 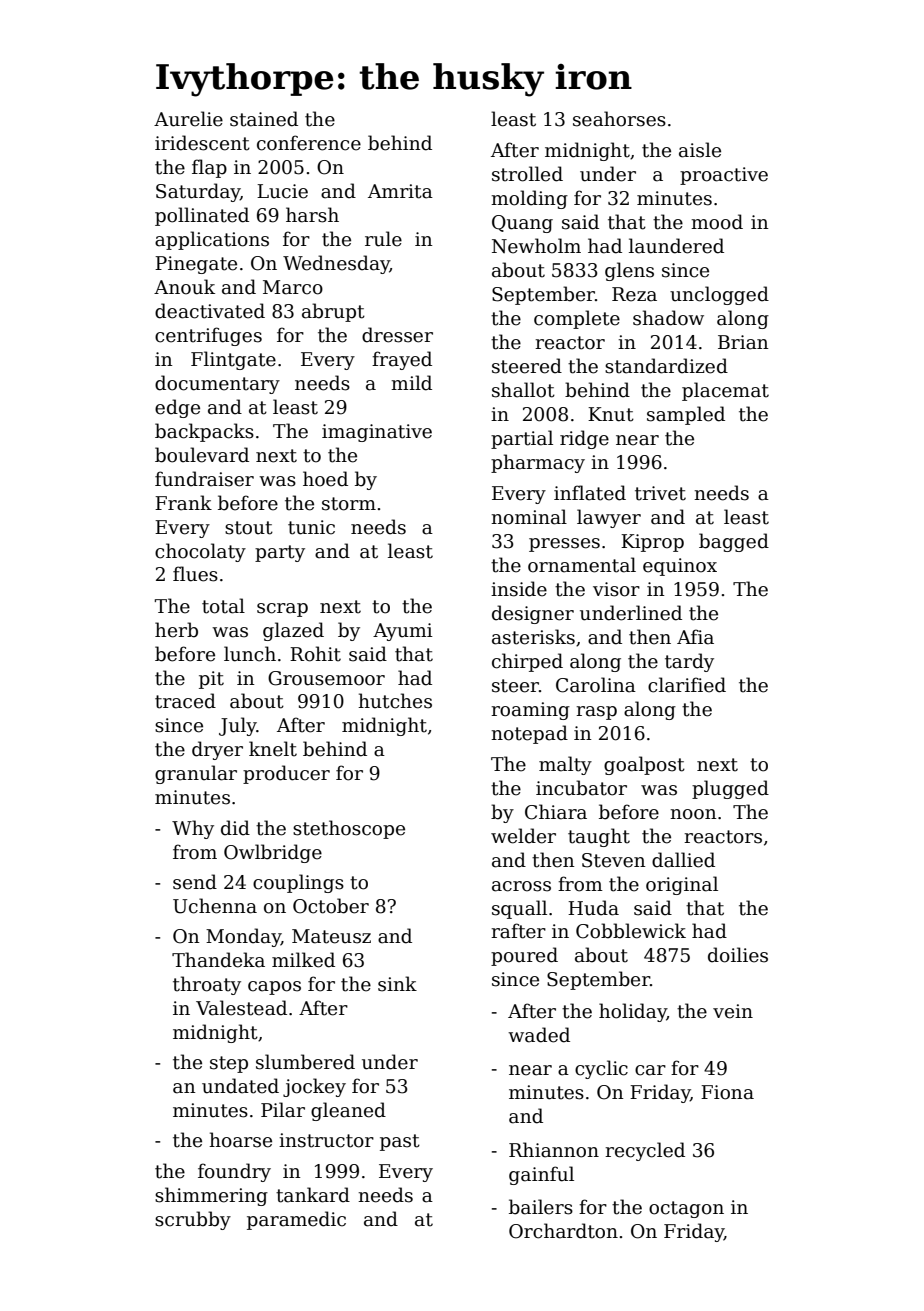 What do you see at coordinates (695, 637) in the screenshot?
I see `Afia` at bounding box center [695, 637].
